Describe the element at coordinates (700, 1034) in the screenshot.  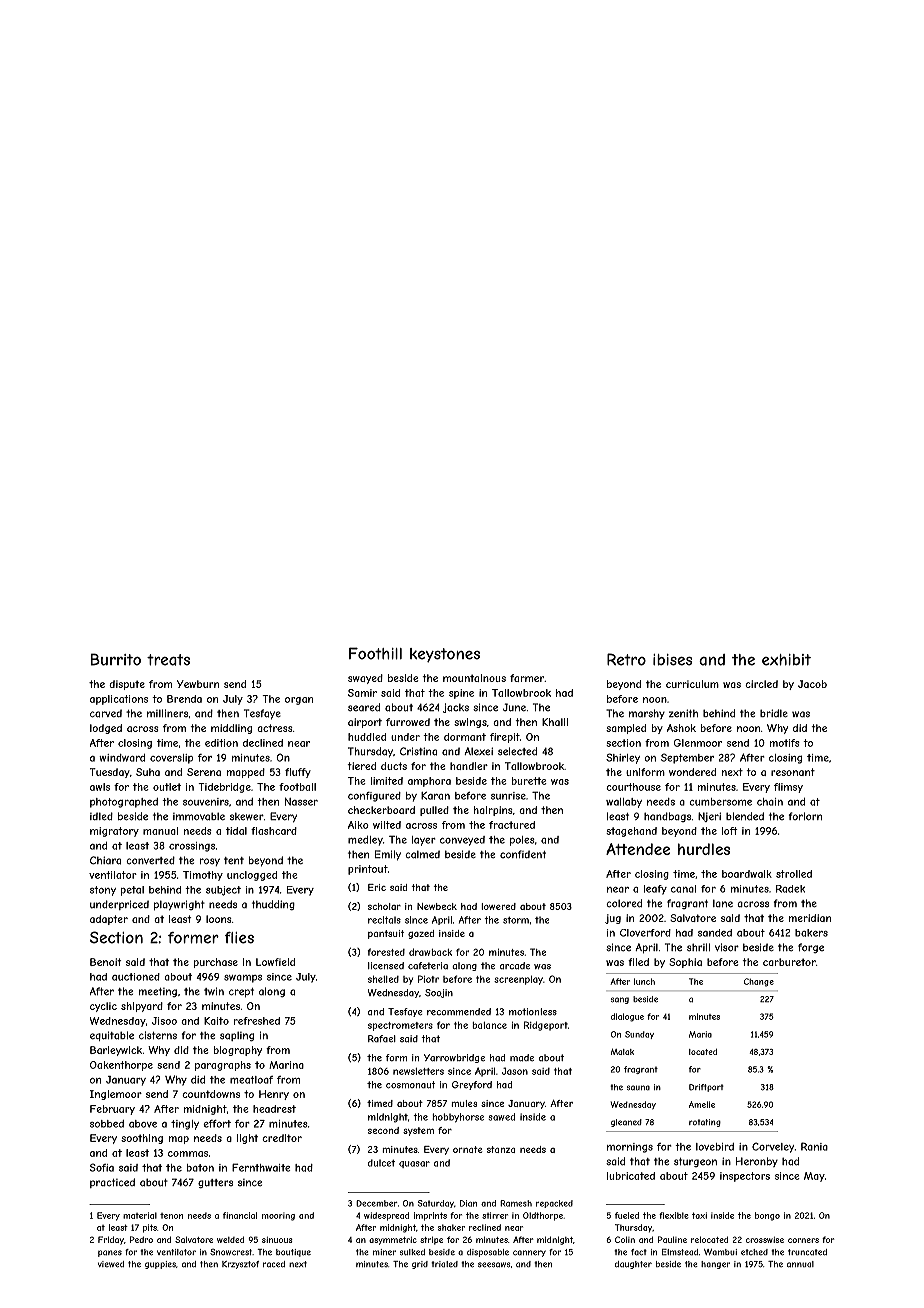
I see `Maria` at that location.
